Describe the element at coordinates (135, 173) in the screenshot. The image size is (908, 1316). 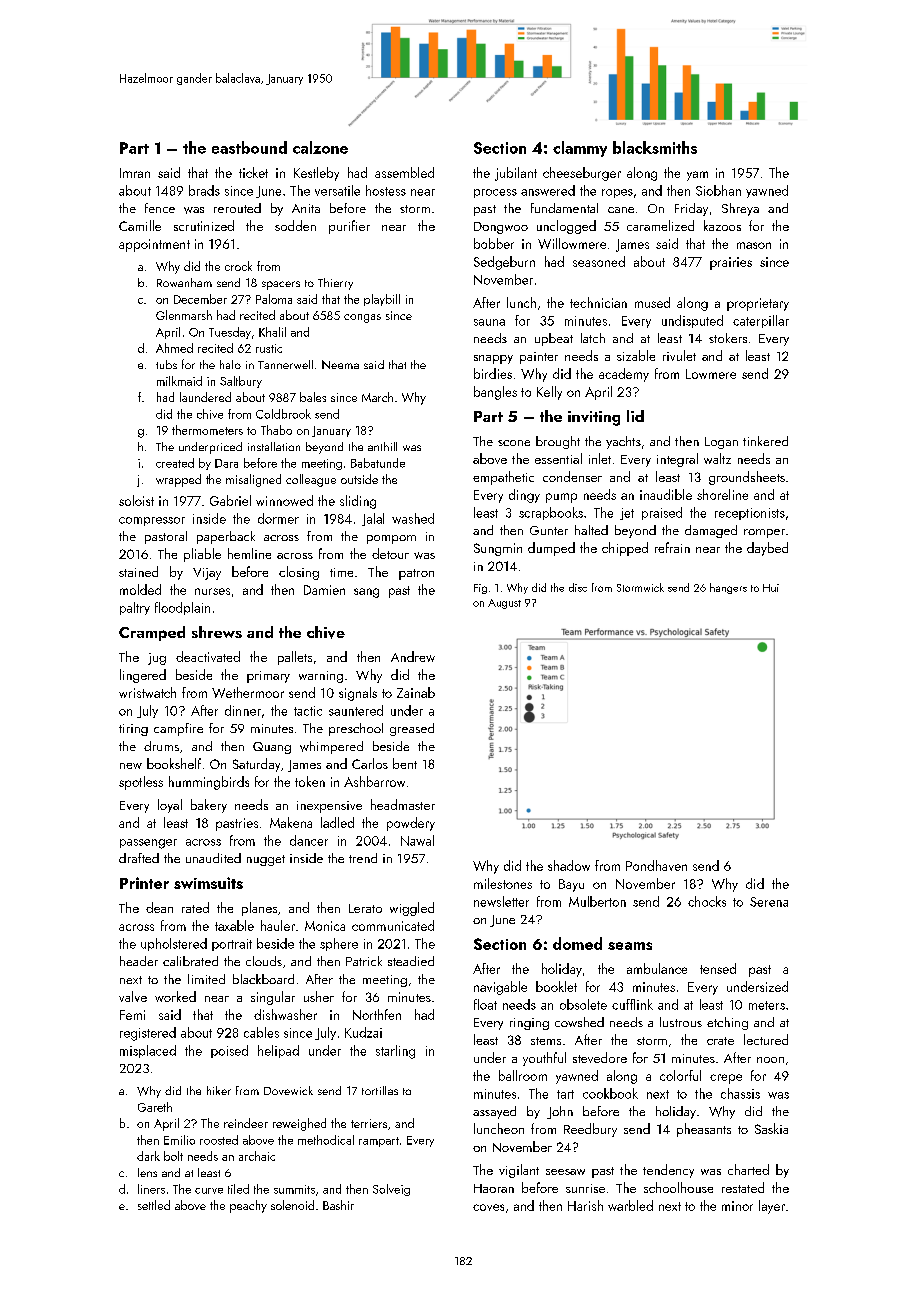
I see `Imran` at that location.
